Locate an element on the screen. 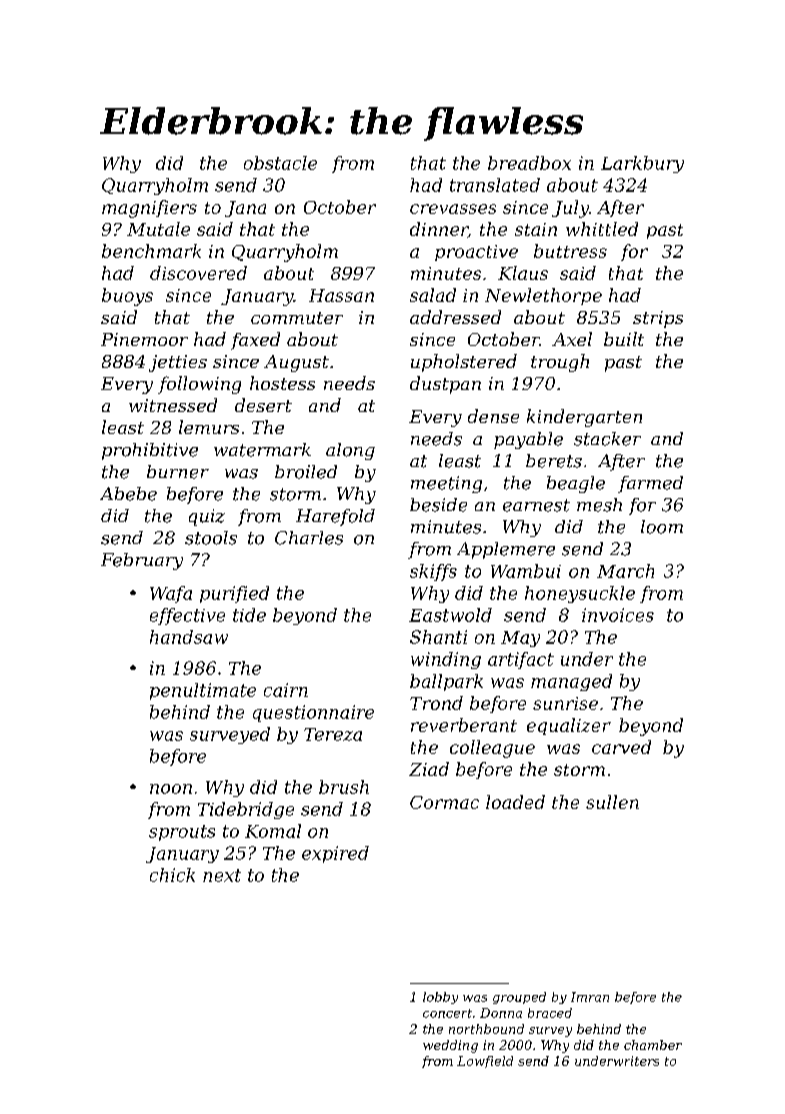 This screenshot has width=785, height=1114. Larkbury is located at coordinates (642, 164).
